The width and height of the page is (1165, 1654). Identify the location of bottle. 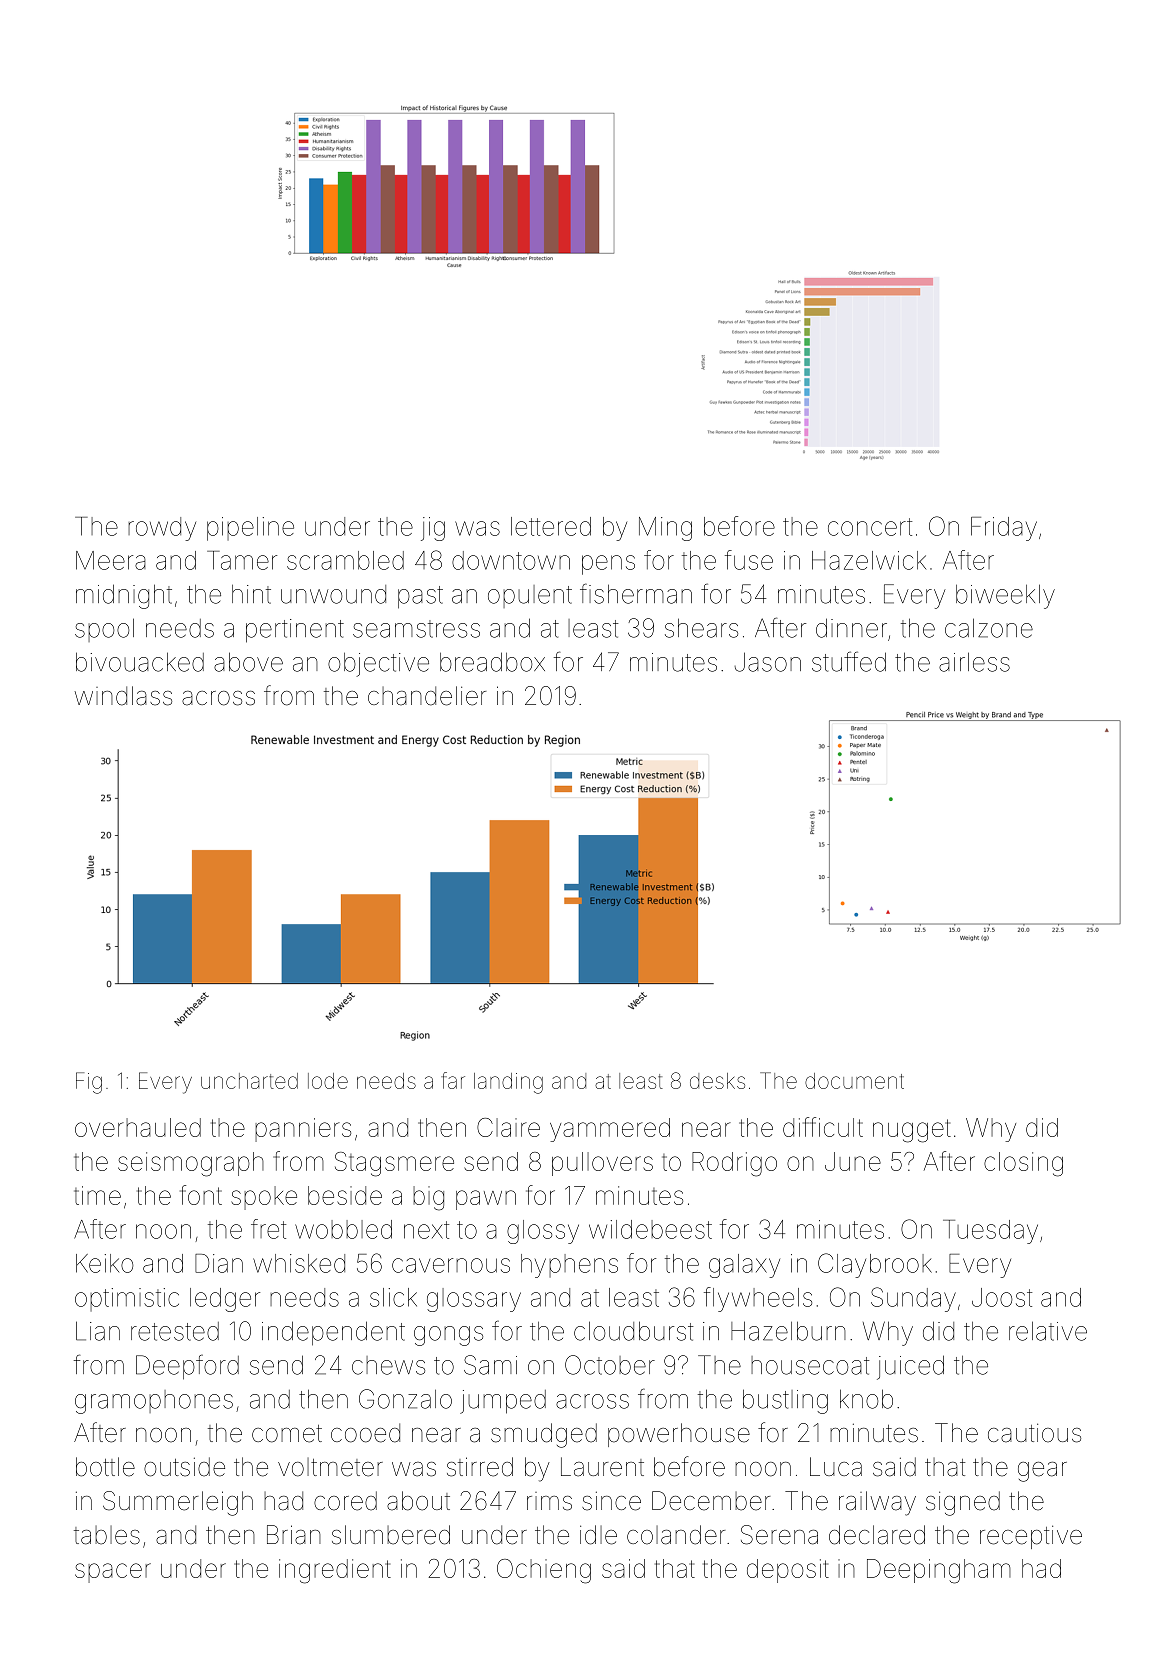
(105, 1467).
